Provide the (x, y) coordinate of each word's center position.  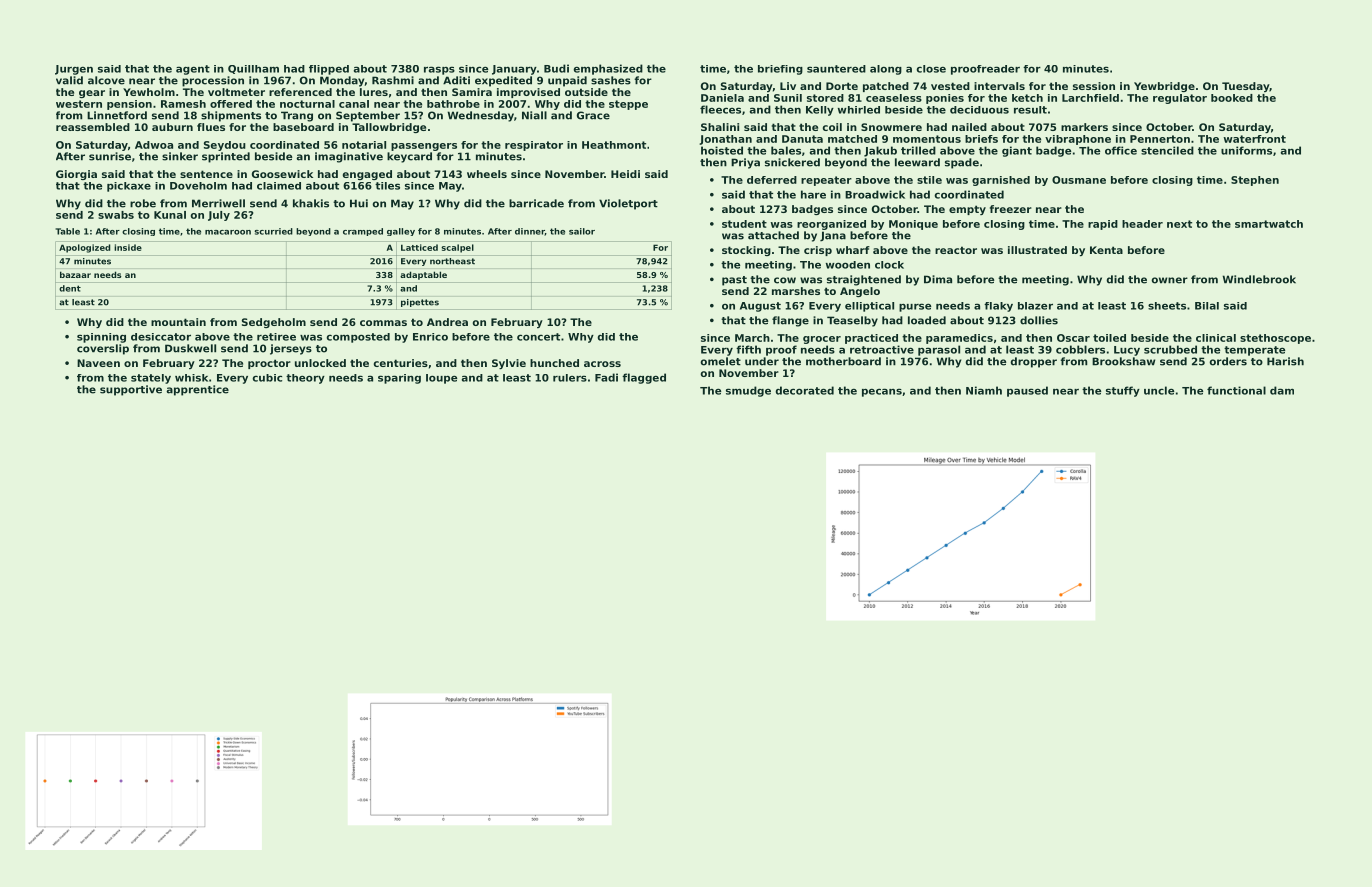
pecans (882, 392)
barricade (536, 203)
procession (213, 81)
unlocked (320, 363)
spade (962, 163)
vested (950, 86)
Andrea (447, 322)
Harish (1285, 361)
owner (1169, 280)
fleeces (720, 109)
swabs (116, 215)
